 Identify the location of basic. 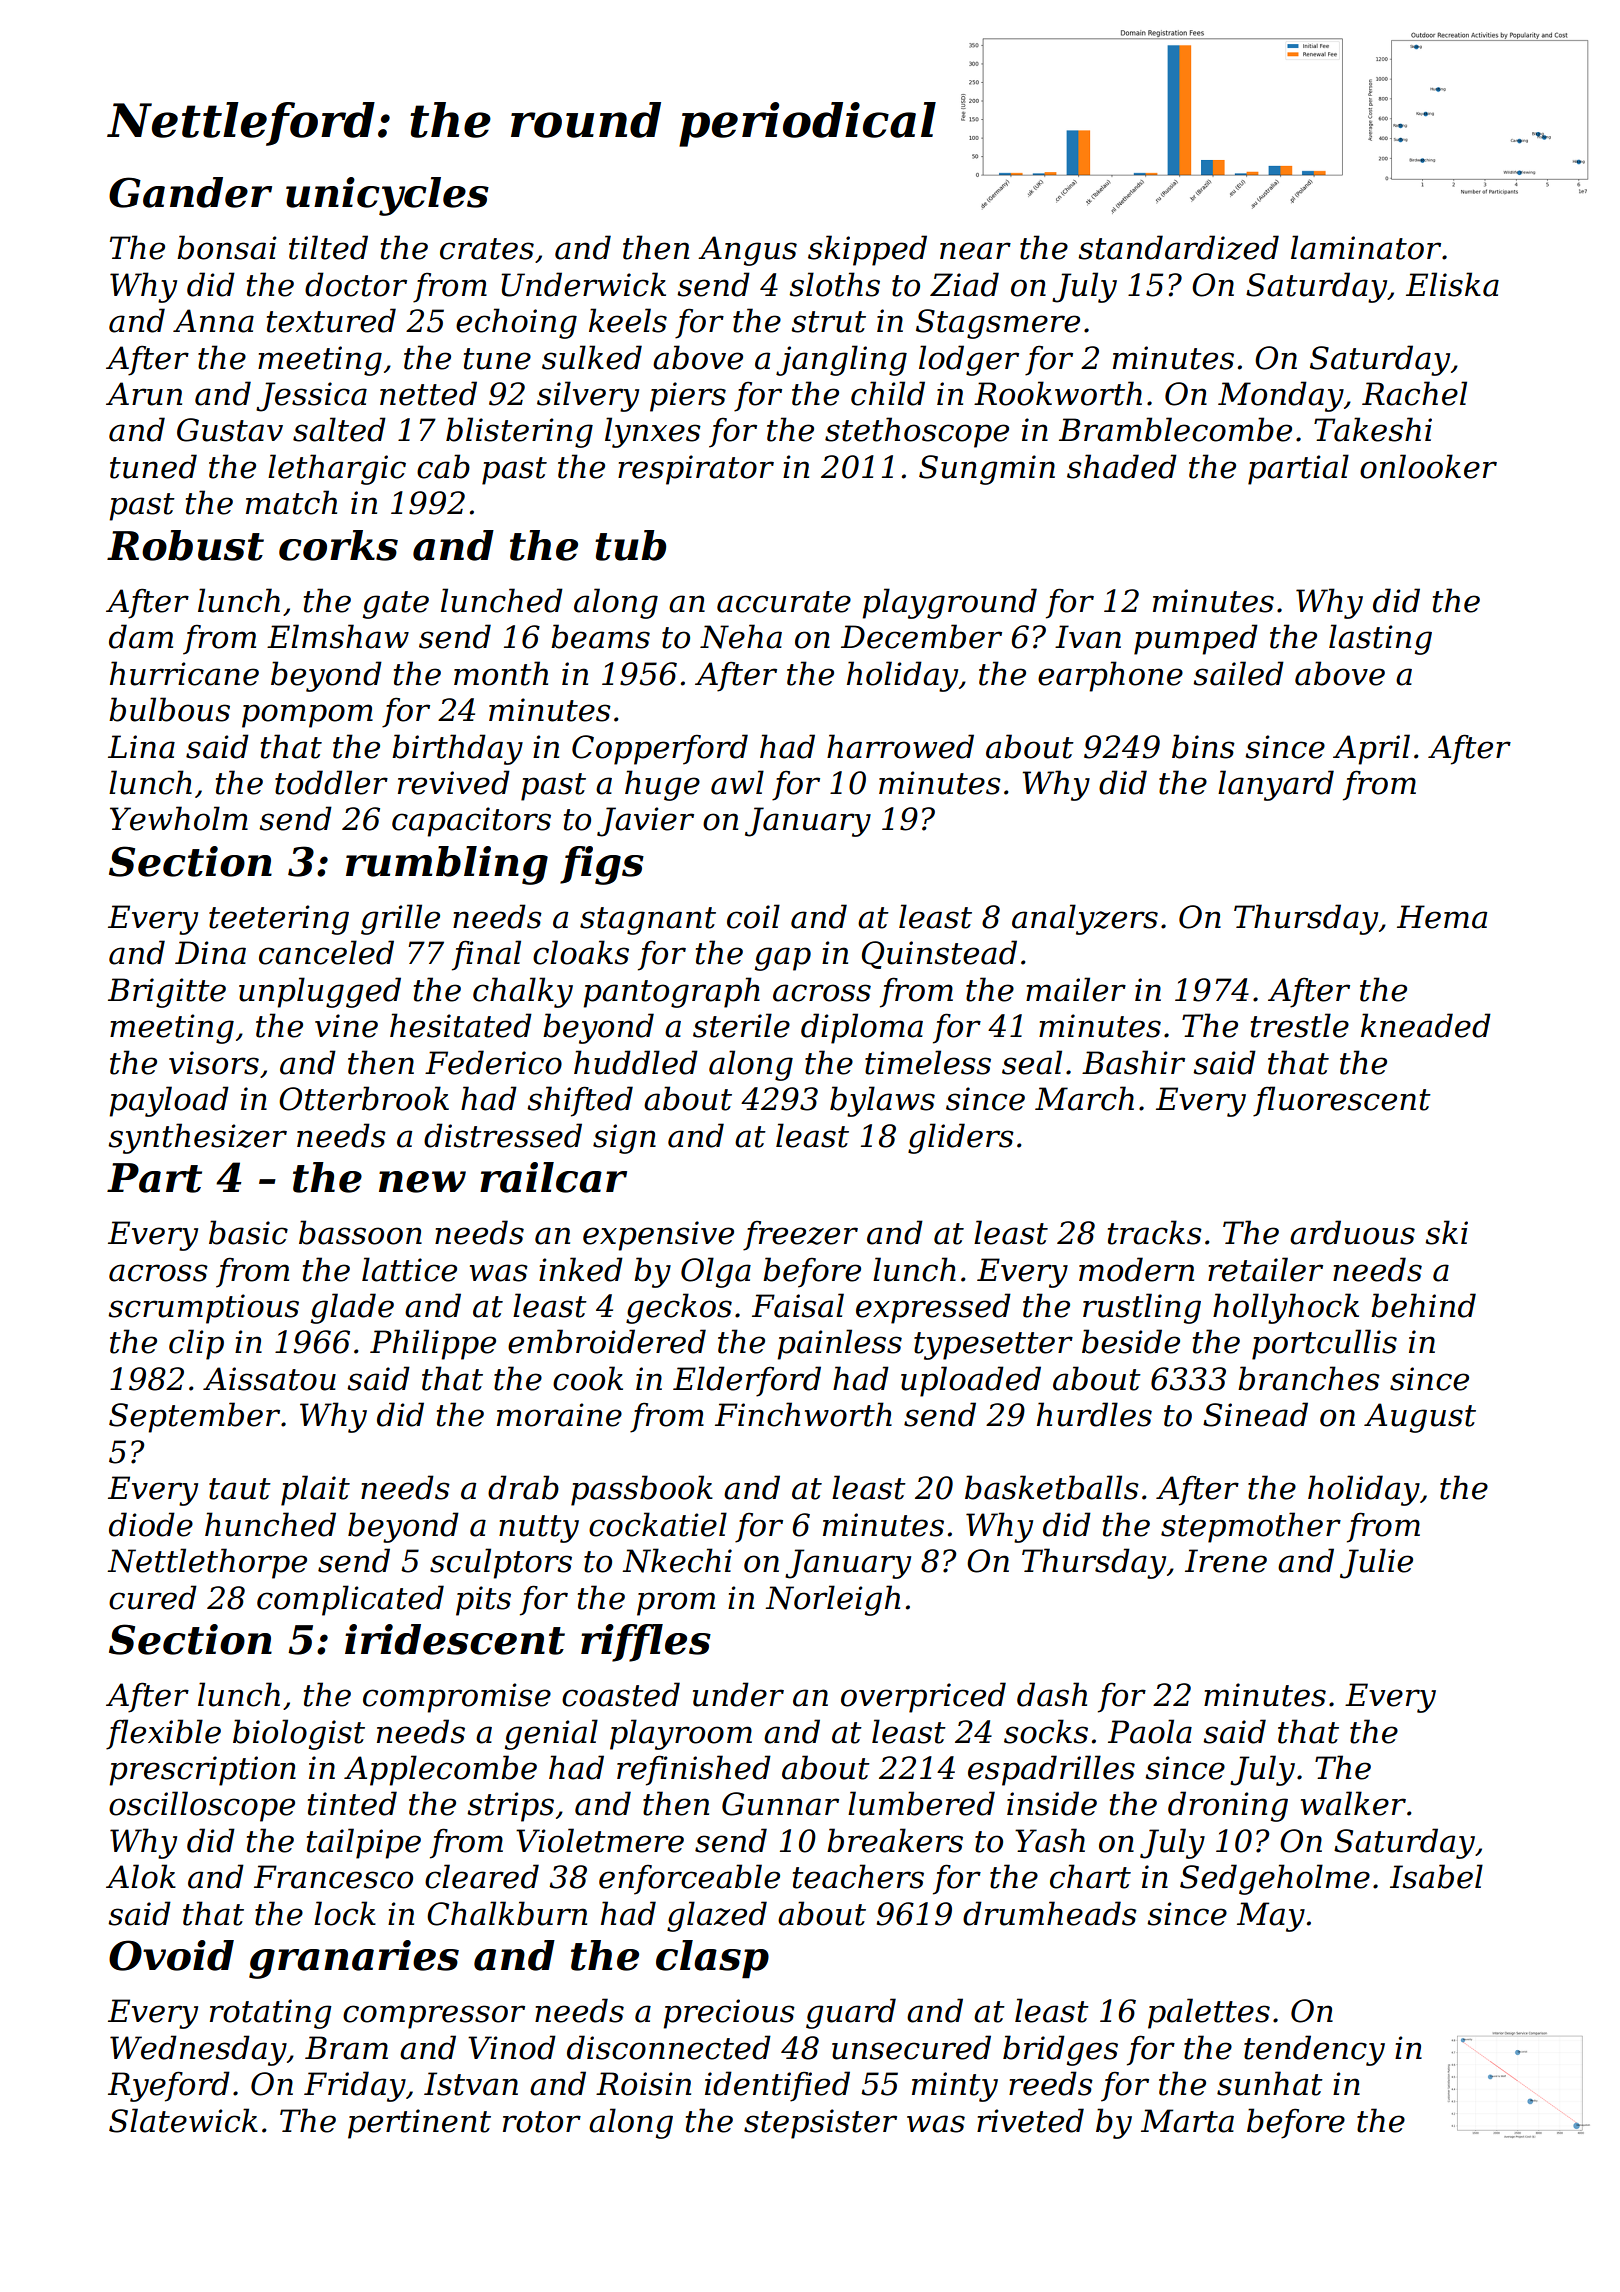
(248, 1232).
